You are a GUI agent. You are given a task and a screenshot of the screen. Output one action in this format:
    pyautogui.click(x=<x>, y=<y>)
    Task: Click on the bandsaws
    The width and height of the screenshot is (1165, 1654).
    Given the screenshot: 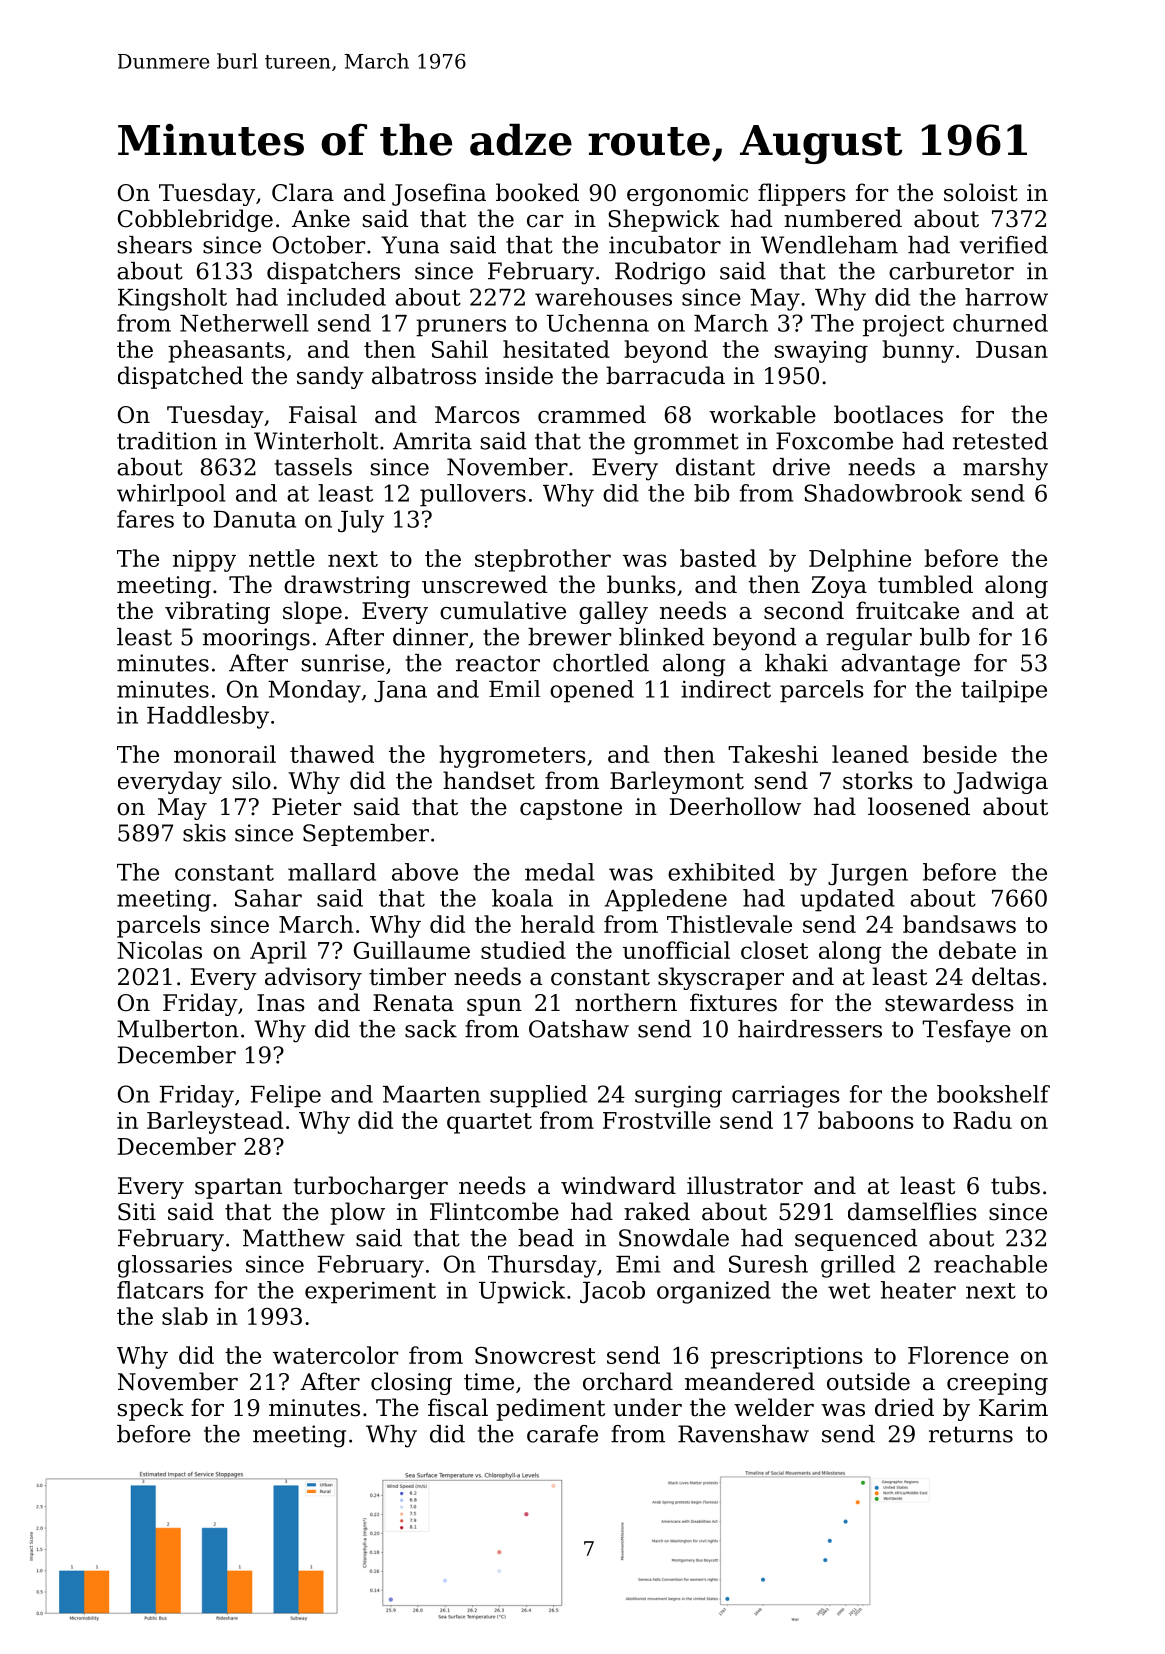 What is the action you would take?
    pyautogui.click(x=959, y=924)
